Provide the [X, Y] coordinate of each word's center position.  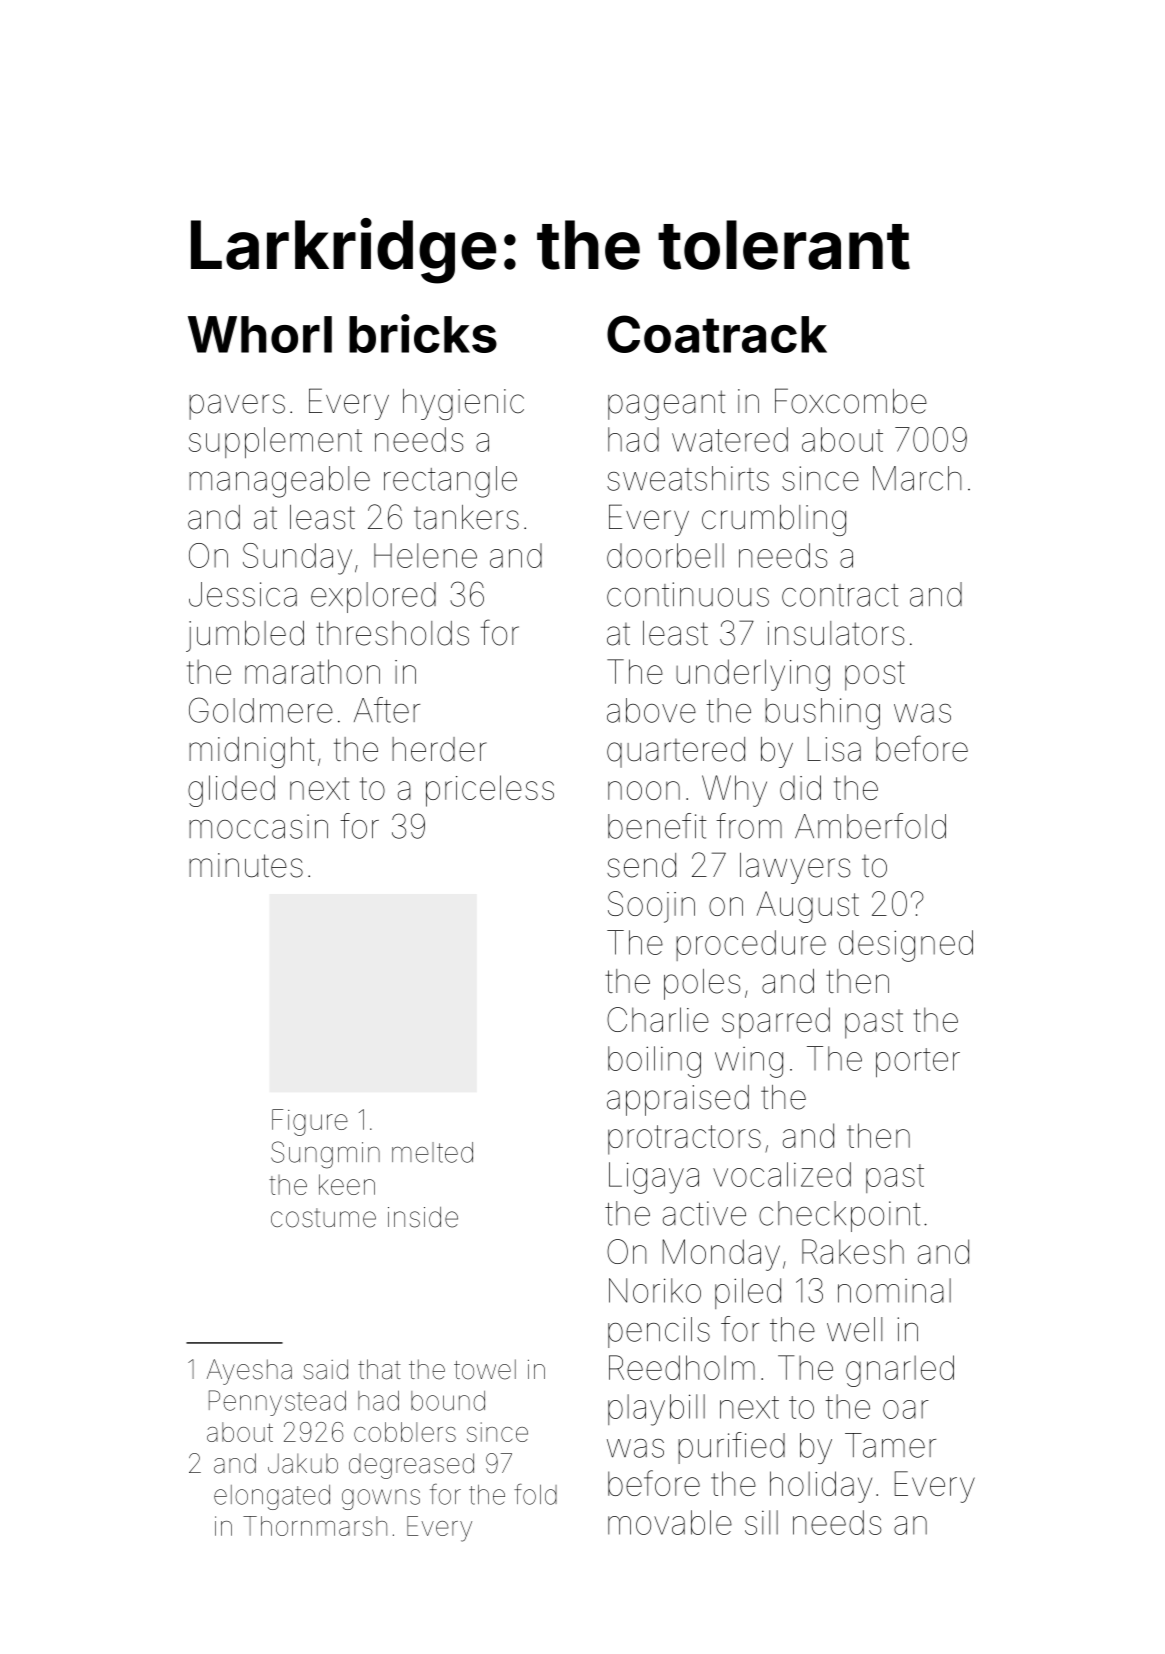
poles [702, 984]
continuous [688, 594]
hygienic [463, 404]
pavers [237, 407]
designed [906, 946]
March [917, 478]
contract [840, 595]
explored [373, 597]
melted [432, 1152]
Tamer [890, 1445]
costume [323, 1218]
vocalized [782, 1174]
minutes [246, 865]
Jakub [303, 1463]
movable [670, 1522]
